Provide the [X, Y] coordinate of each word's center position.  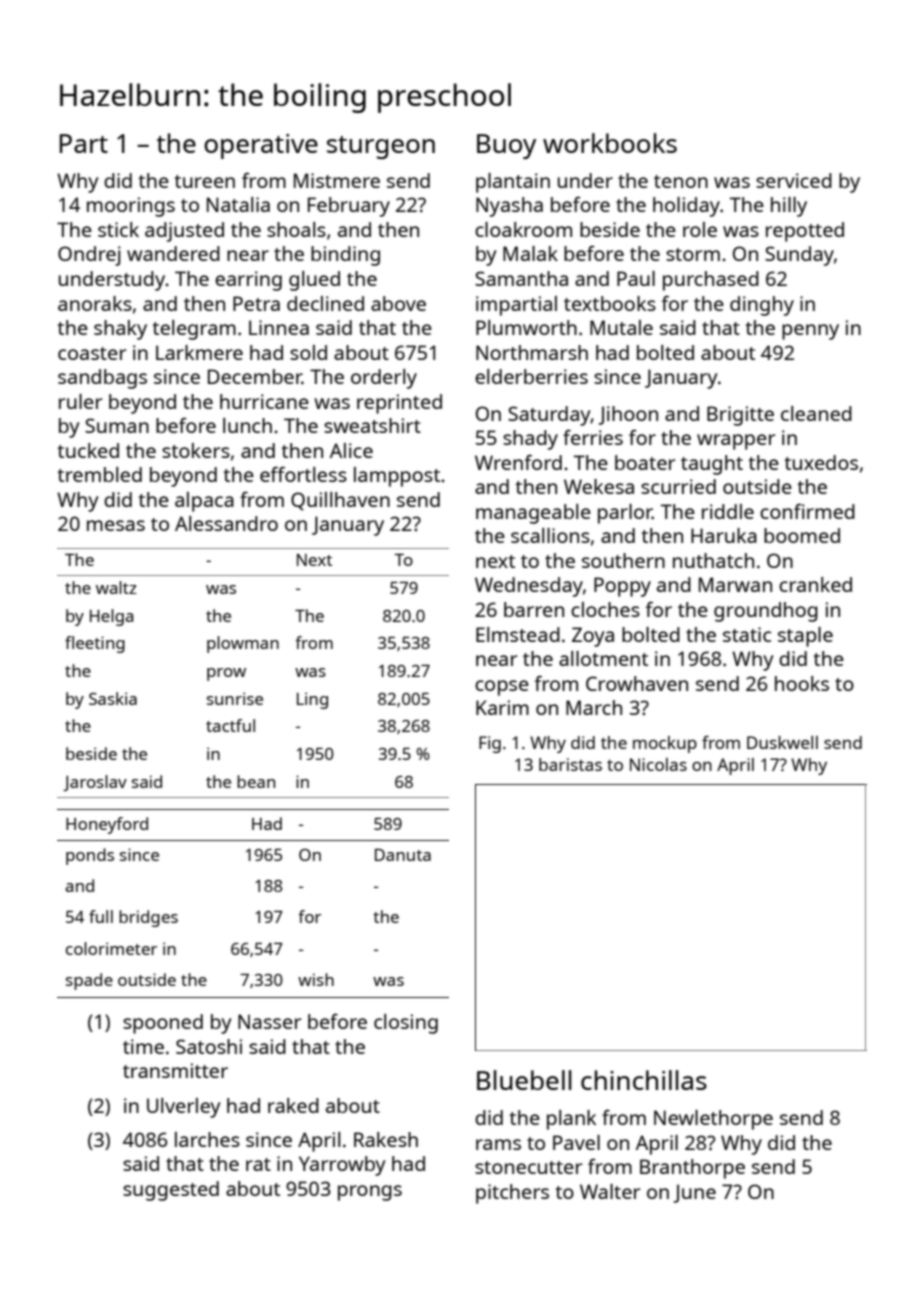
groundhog [766, 612]
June [694, 1193]
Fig [490, 744]
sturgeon [381, 147]
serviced [794, 180]
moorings [131, 207]
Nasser [269, 1021]
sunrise [235, 698]
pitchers [512, 1194]
